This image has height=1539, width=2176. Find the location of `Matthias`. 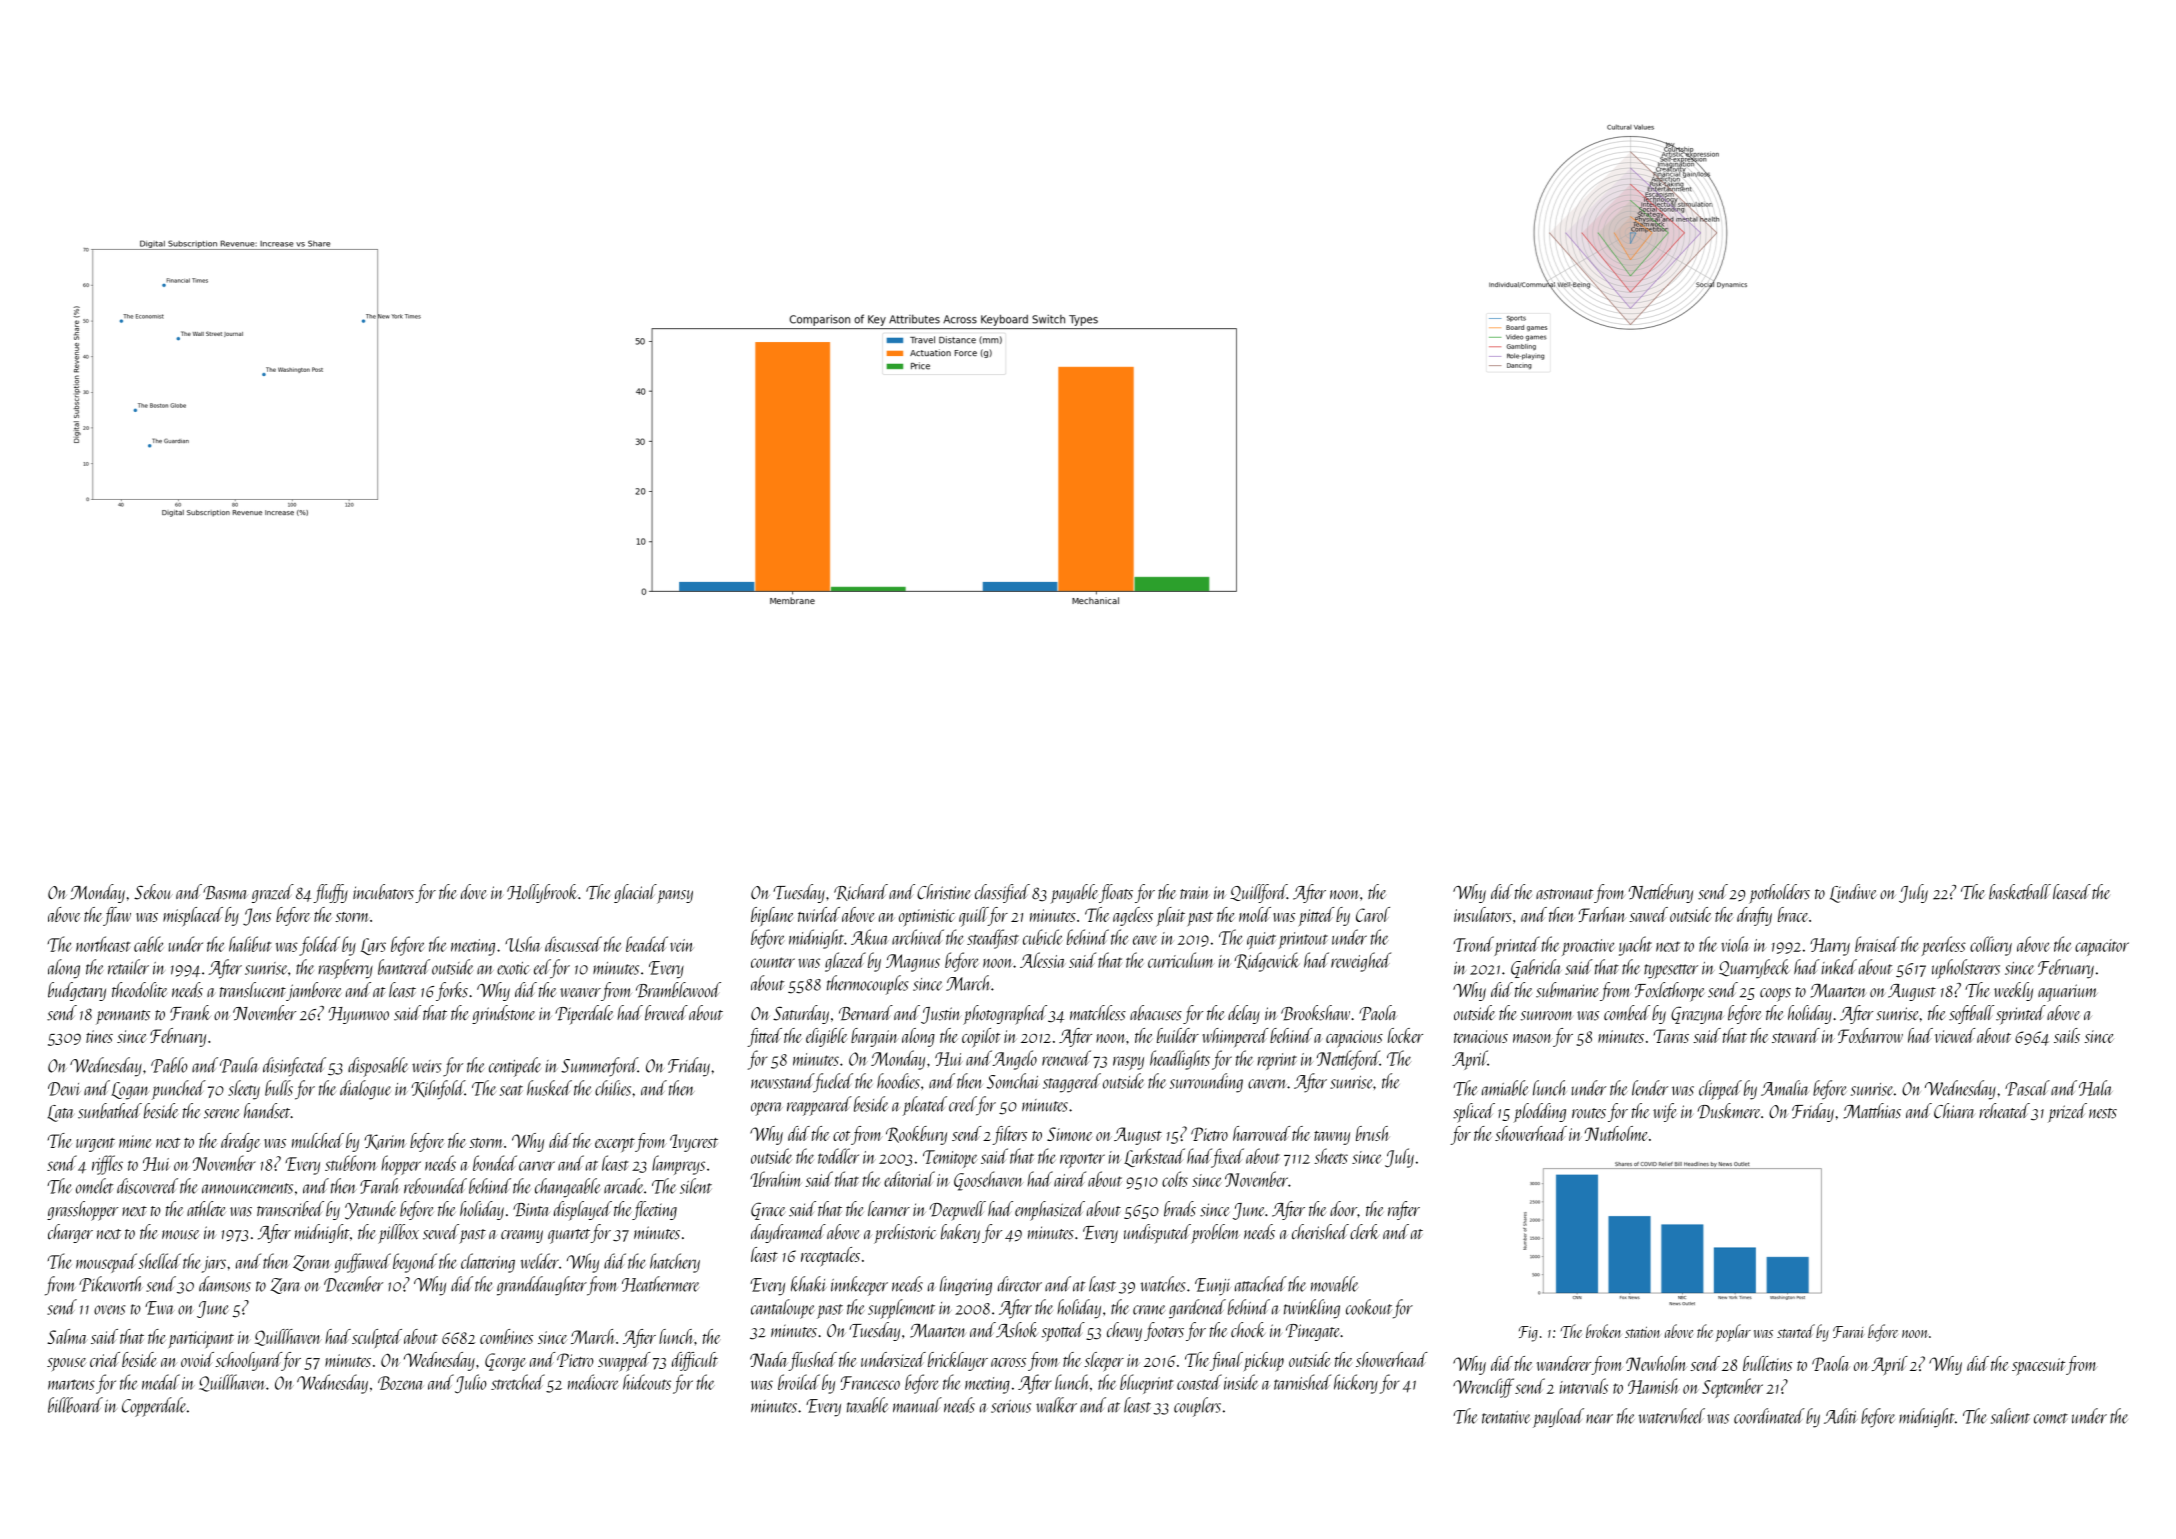

Matthias is located at coordinates (1872, 1111).
